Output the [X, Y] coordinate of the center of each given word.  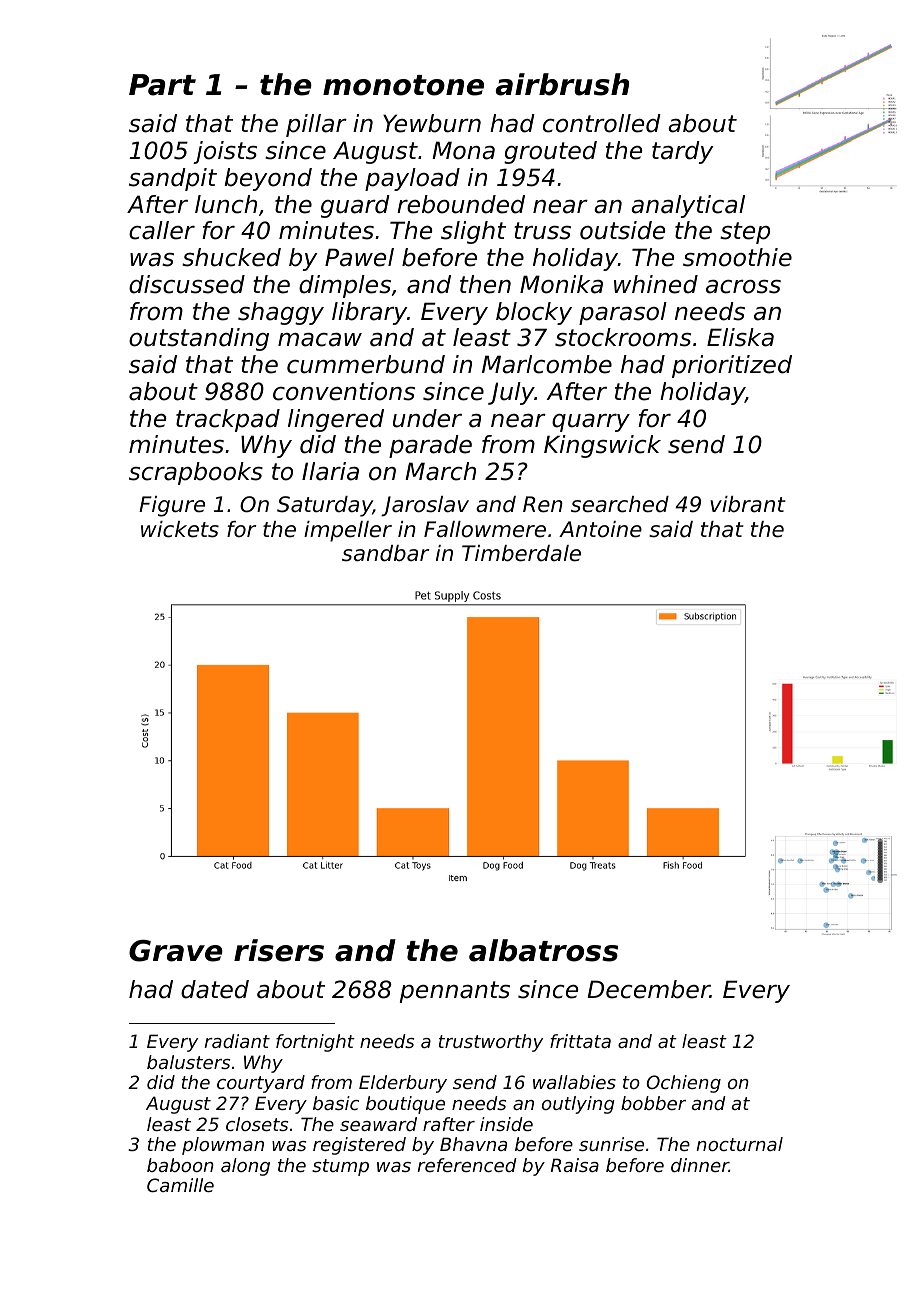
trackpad [228, 420]
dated [215, 989]
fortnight [315, 1043]
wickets [180, 529]
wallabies [574, 1082]
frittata [580, 1041]
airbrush [562, 84]
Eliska [740, 337]
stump [340, 1167]
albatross [543, 950]
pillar [316, 125]
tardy [682, 152]
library [369, 313]
